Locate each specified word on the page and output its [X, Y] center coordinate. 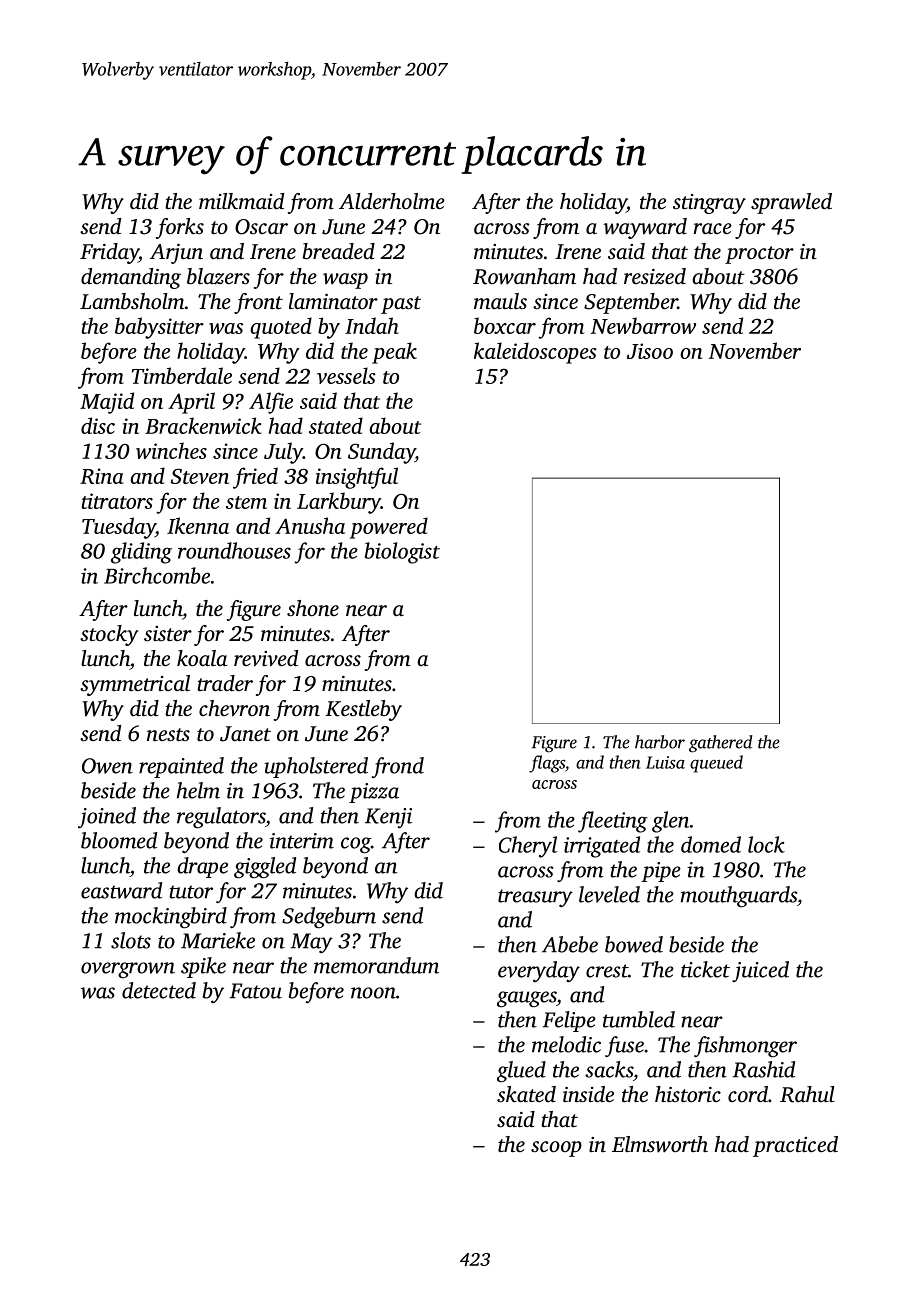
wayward [645, 228]
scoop [556, 1149]
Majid [107, 403]
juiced [760, 971]
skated [526, 1094]
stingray [709, 204]
